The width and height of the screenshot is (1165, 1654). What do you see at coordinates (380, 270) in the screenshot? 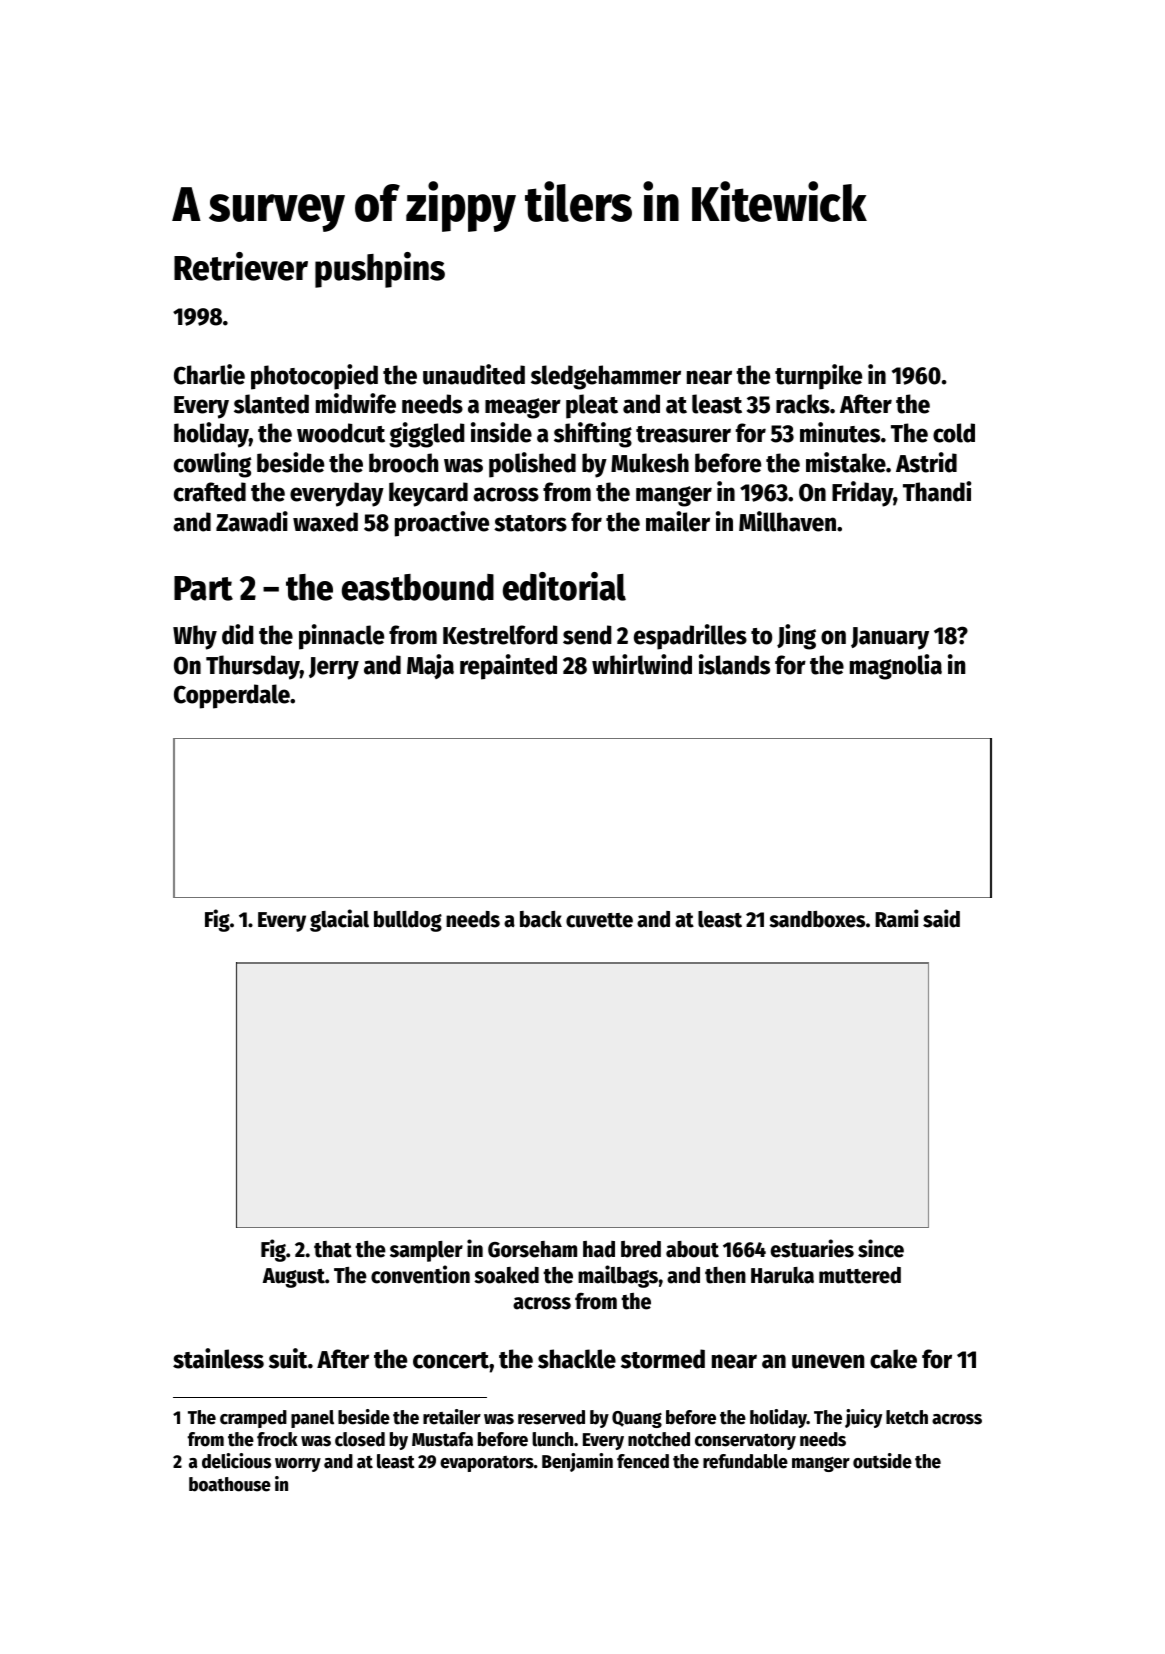
I see `pushpins` at bounding box center [380, 270].
